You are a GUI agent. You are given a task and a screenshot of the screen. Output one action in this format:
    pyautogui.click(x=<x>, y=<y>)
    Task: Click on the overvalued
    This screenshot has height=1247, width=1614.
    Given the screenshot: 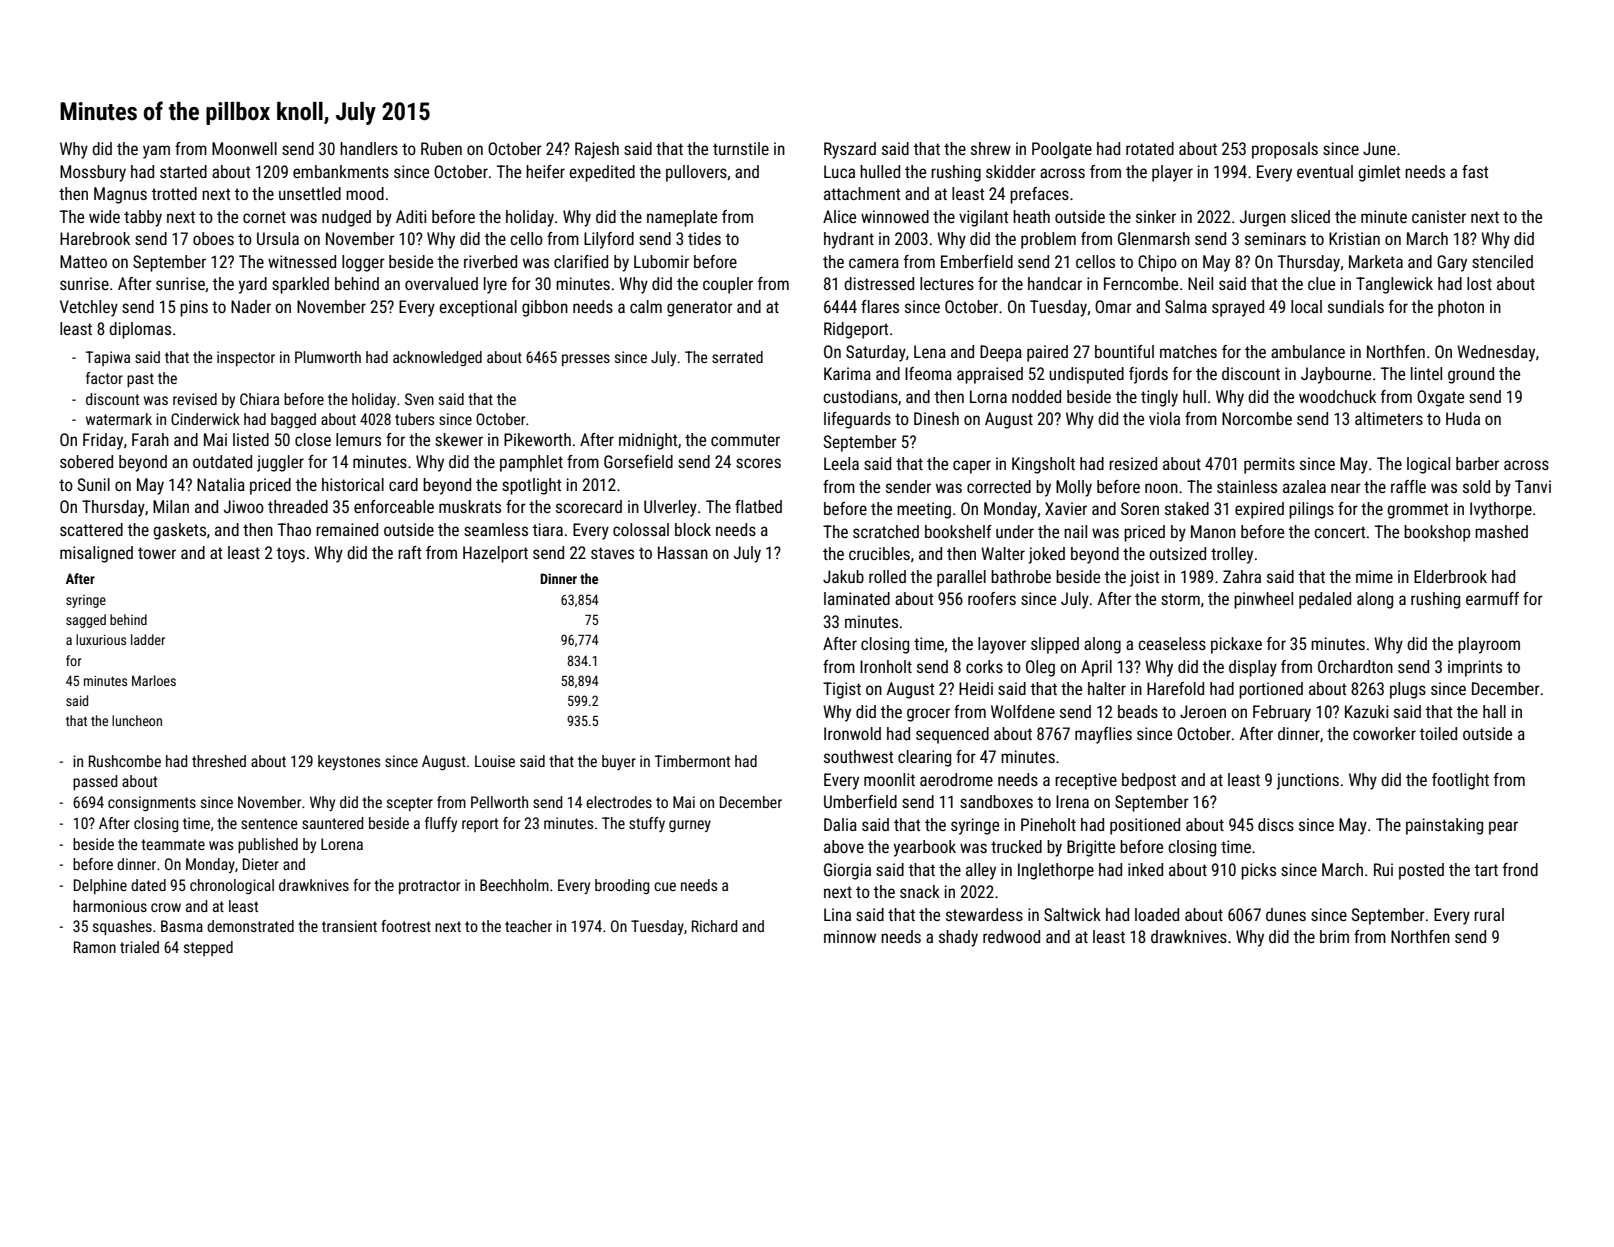 What is the action you would take?
    pyautogui.click(x=441, y=283)
